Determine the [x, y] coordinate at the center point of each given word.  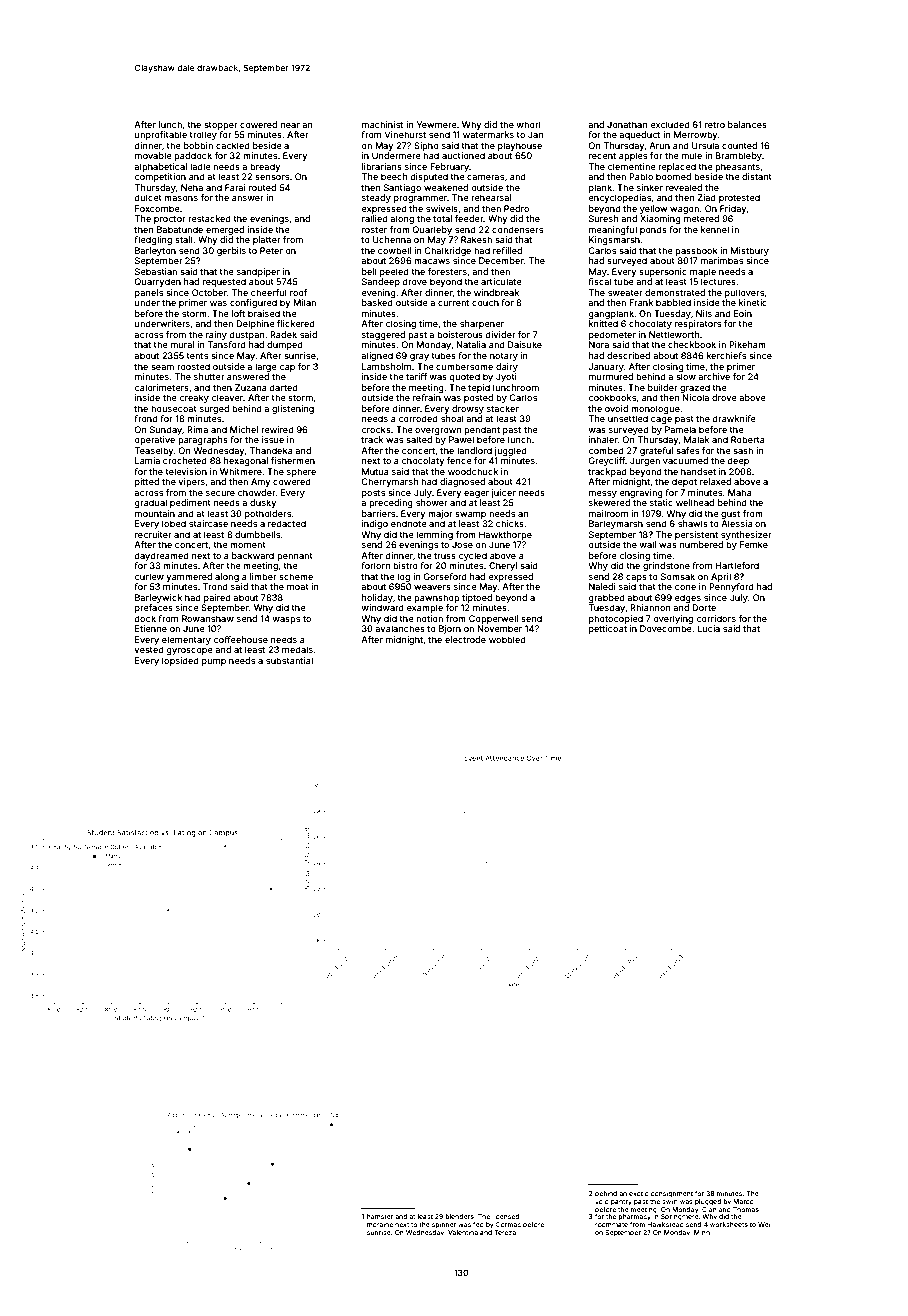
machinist [382, 124]
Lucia [708, 628]
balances [747, 124]
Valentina [463, 1232]
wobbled [507, 639]
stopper [221, 126]
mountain [155, 513]
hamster [380, 1216]
